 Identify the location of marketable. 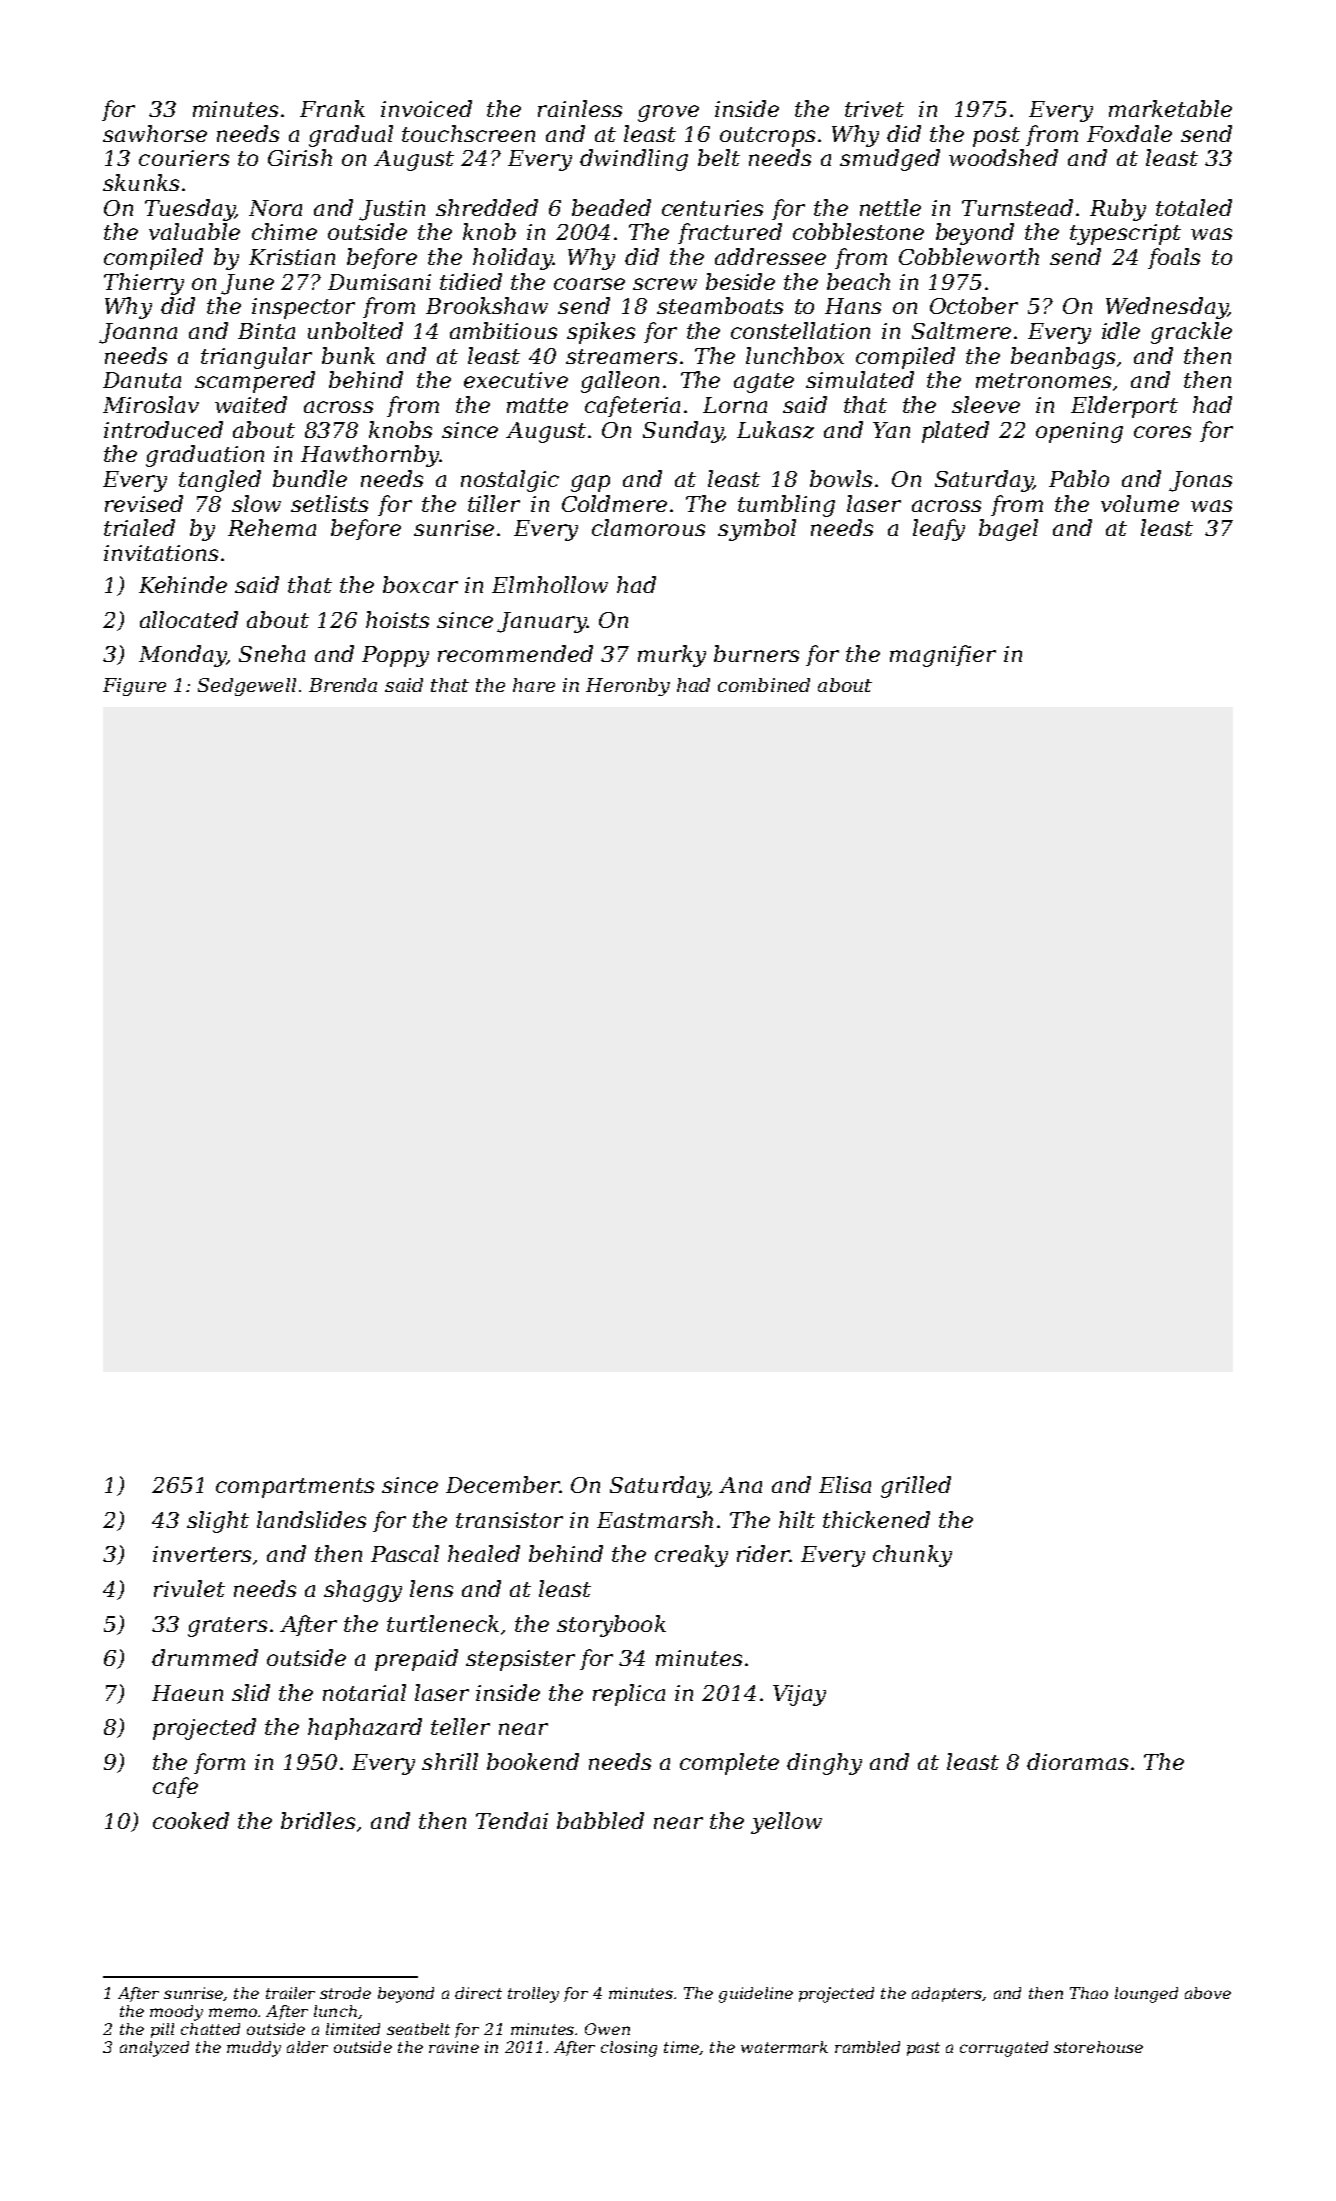
(1170, 108).
